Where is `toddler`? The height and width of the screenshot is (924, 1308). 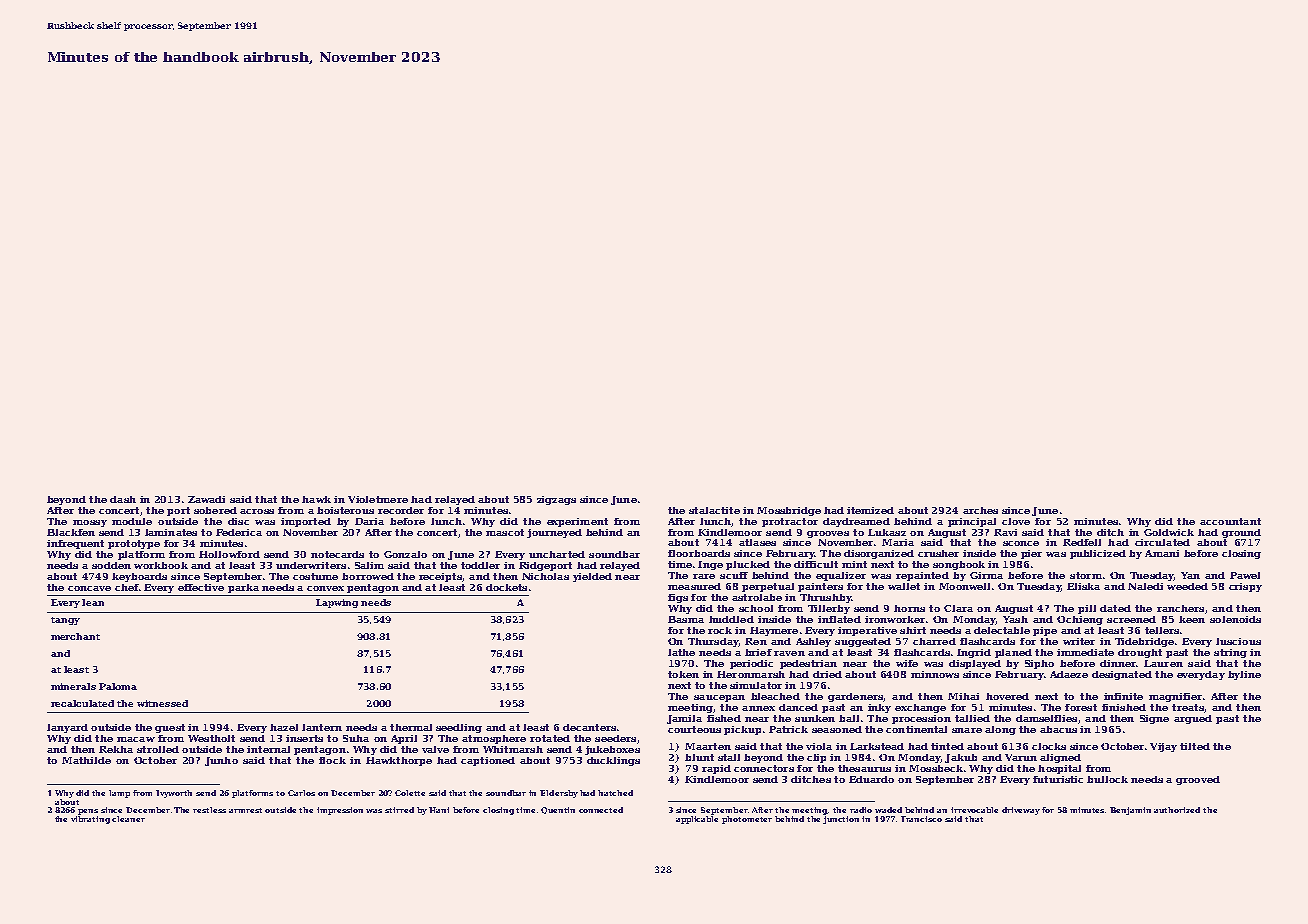
toddler is located at coordinates (480, 565).
